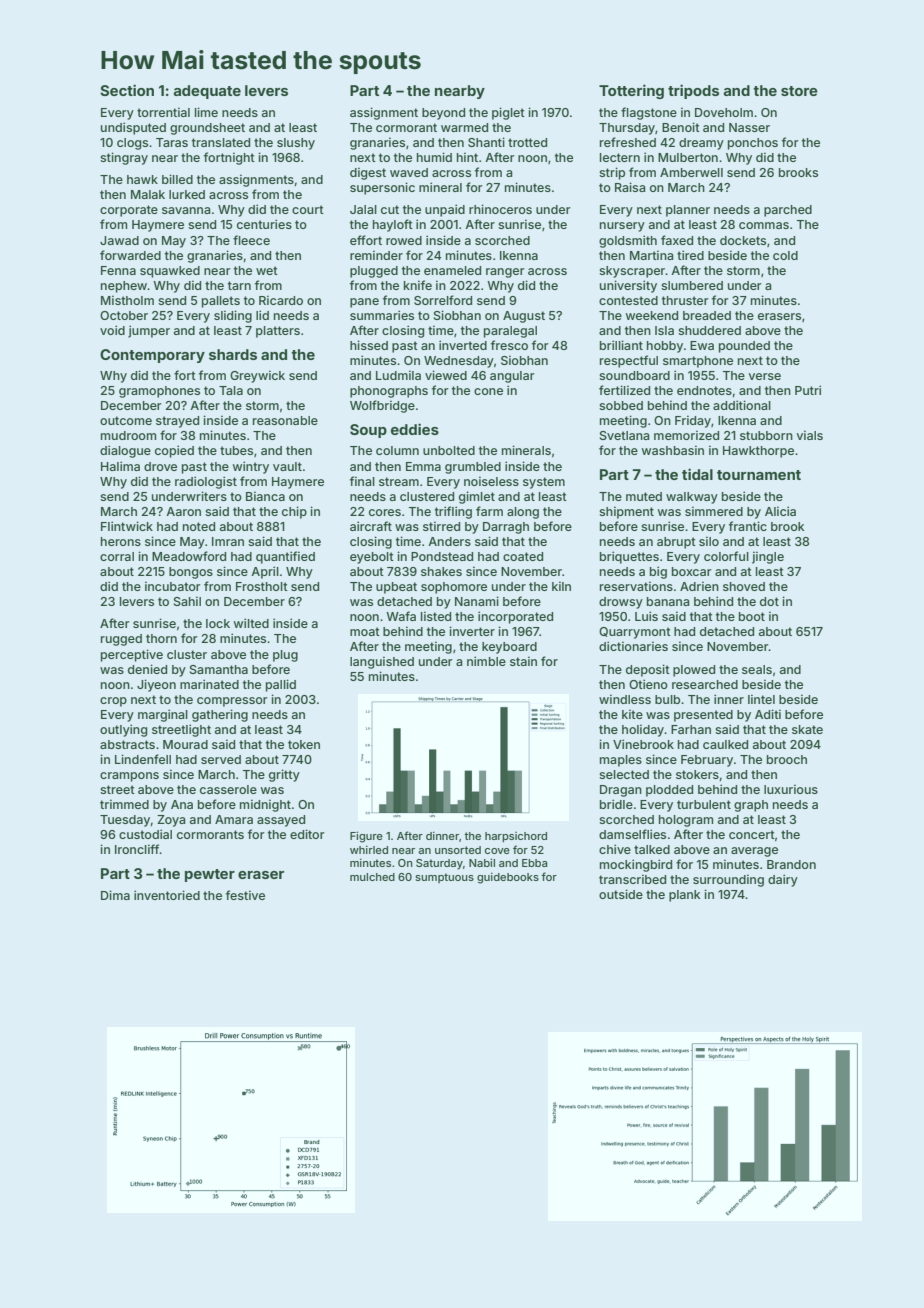 This page has width=924, height=1308. I want to click on inventoried, so click(167, 895).
